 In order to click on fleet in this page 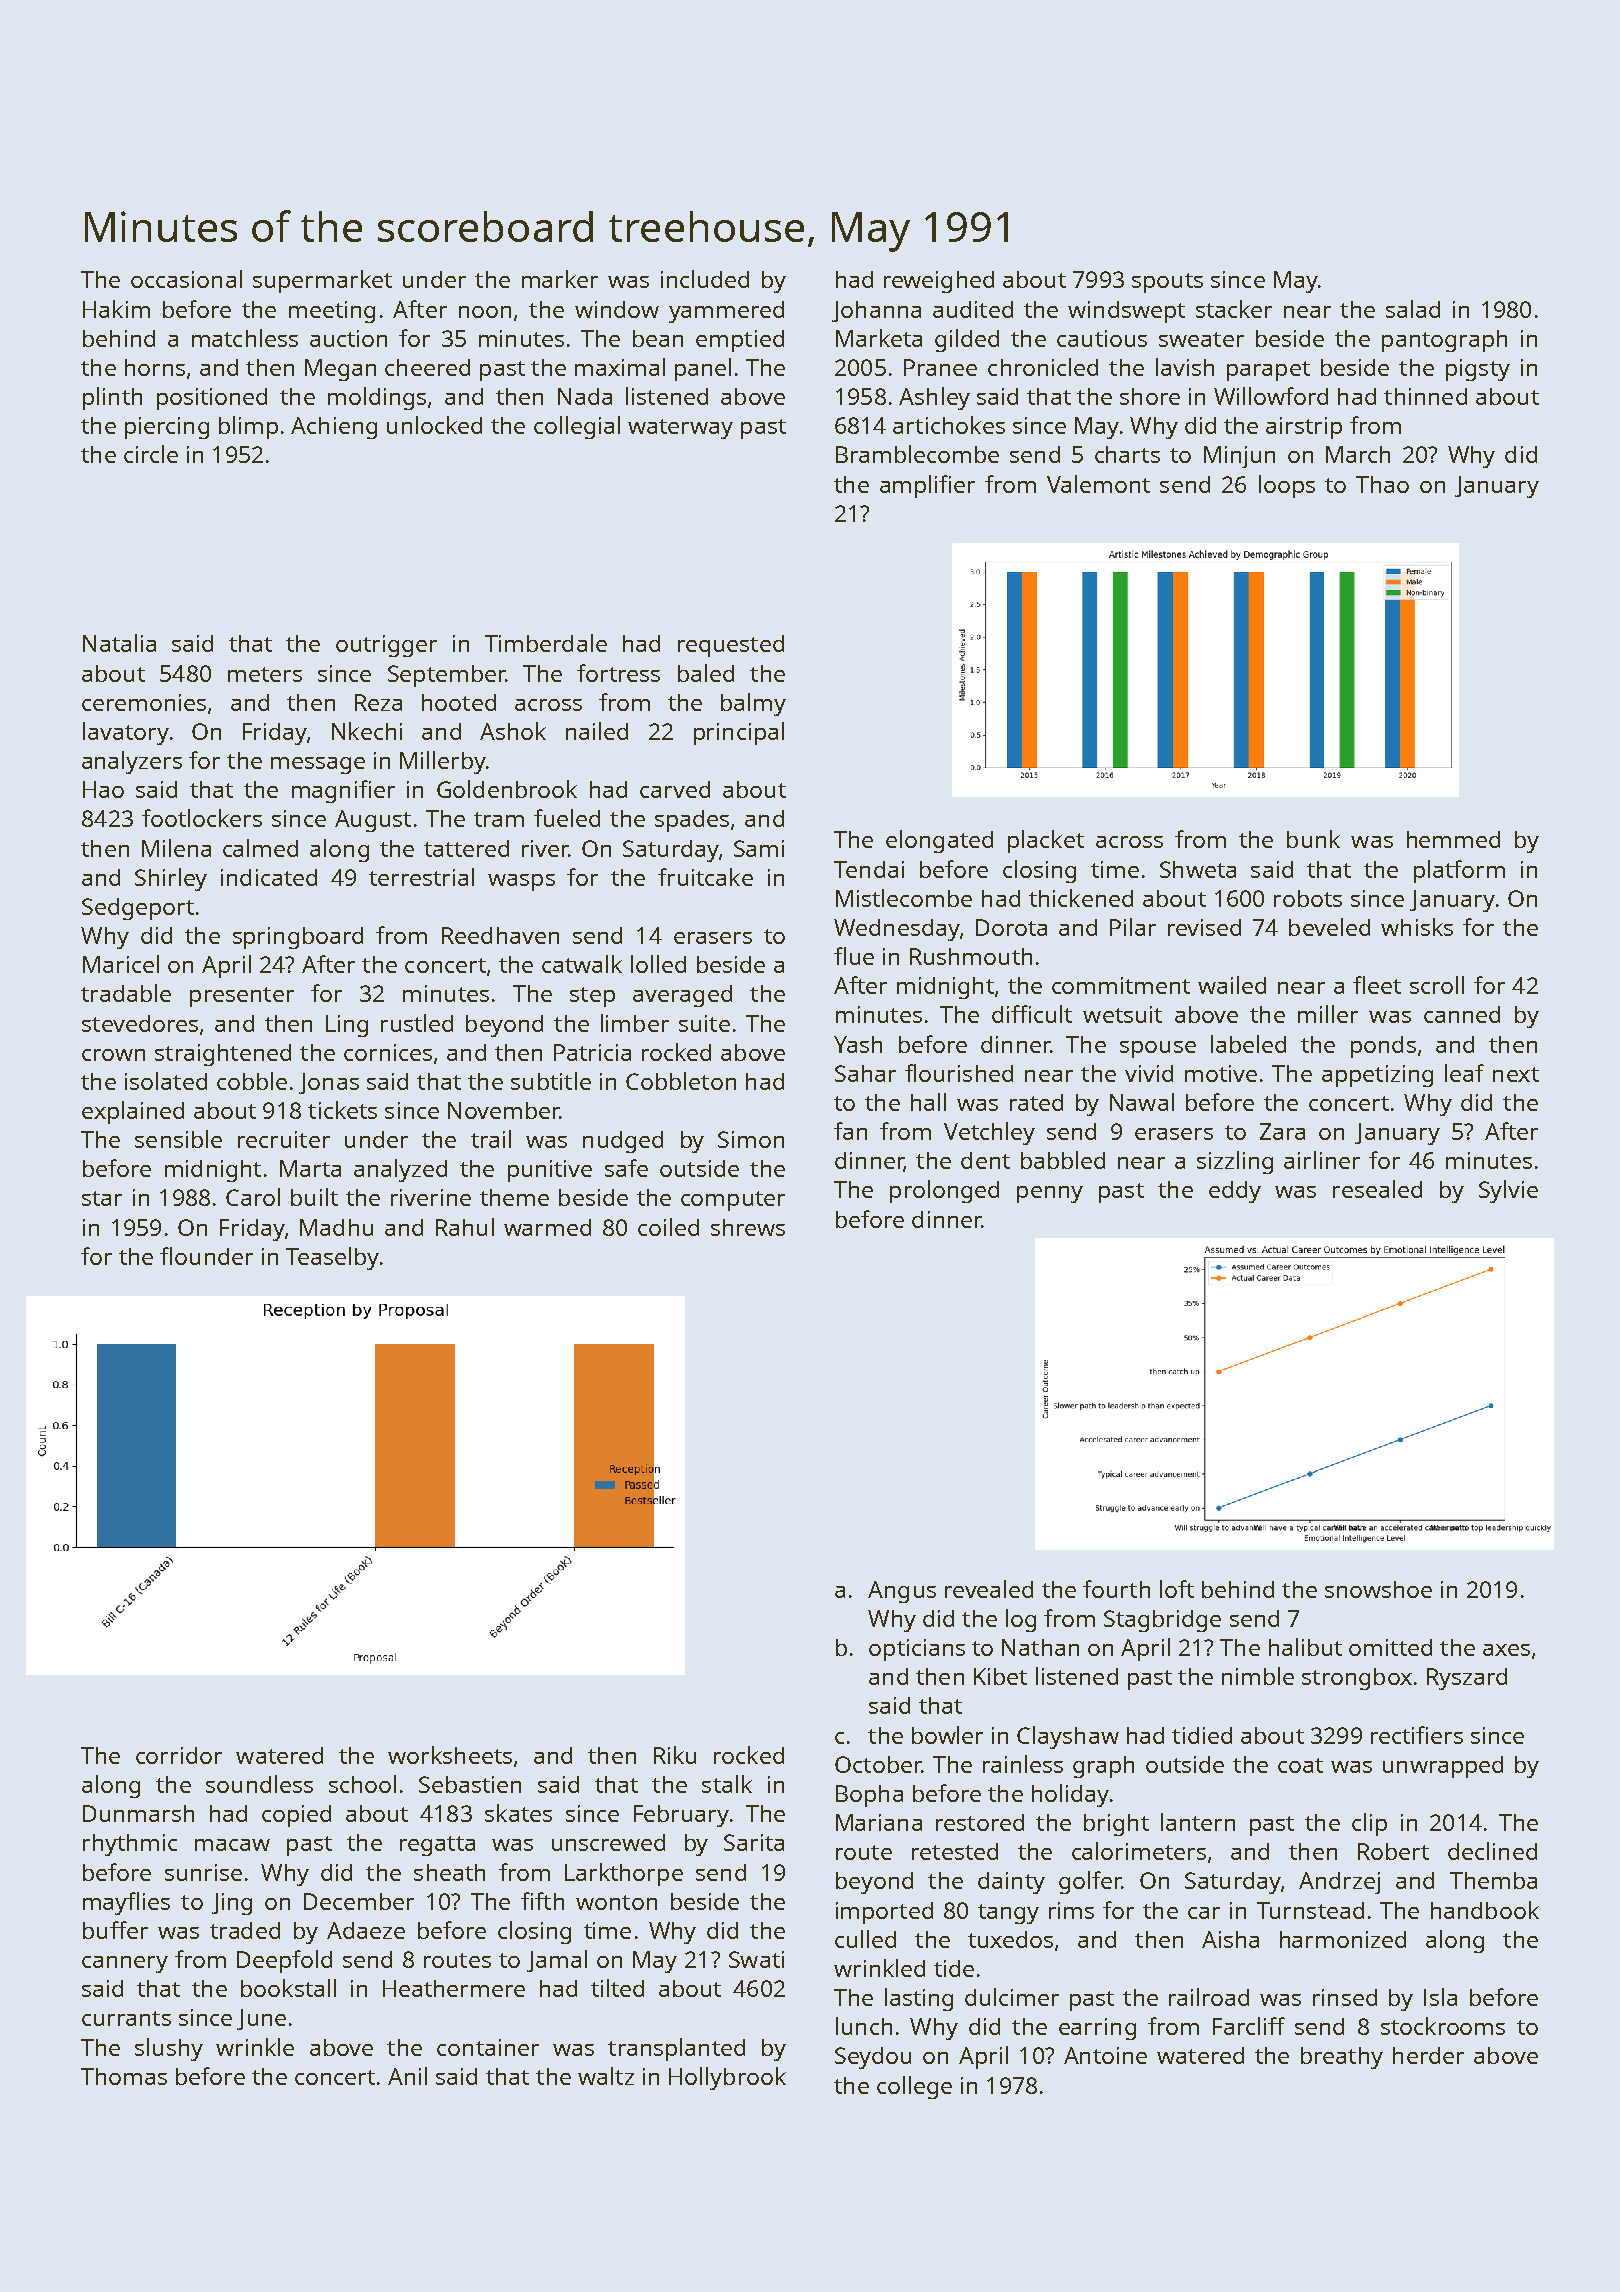, I will do `click(1377, 985)`.
